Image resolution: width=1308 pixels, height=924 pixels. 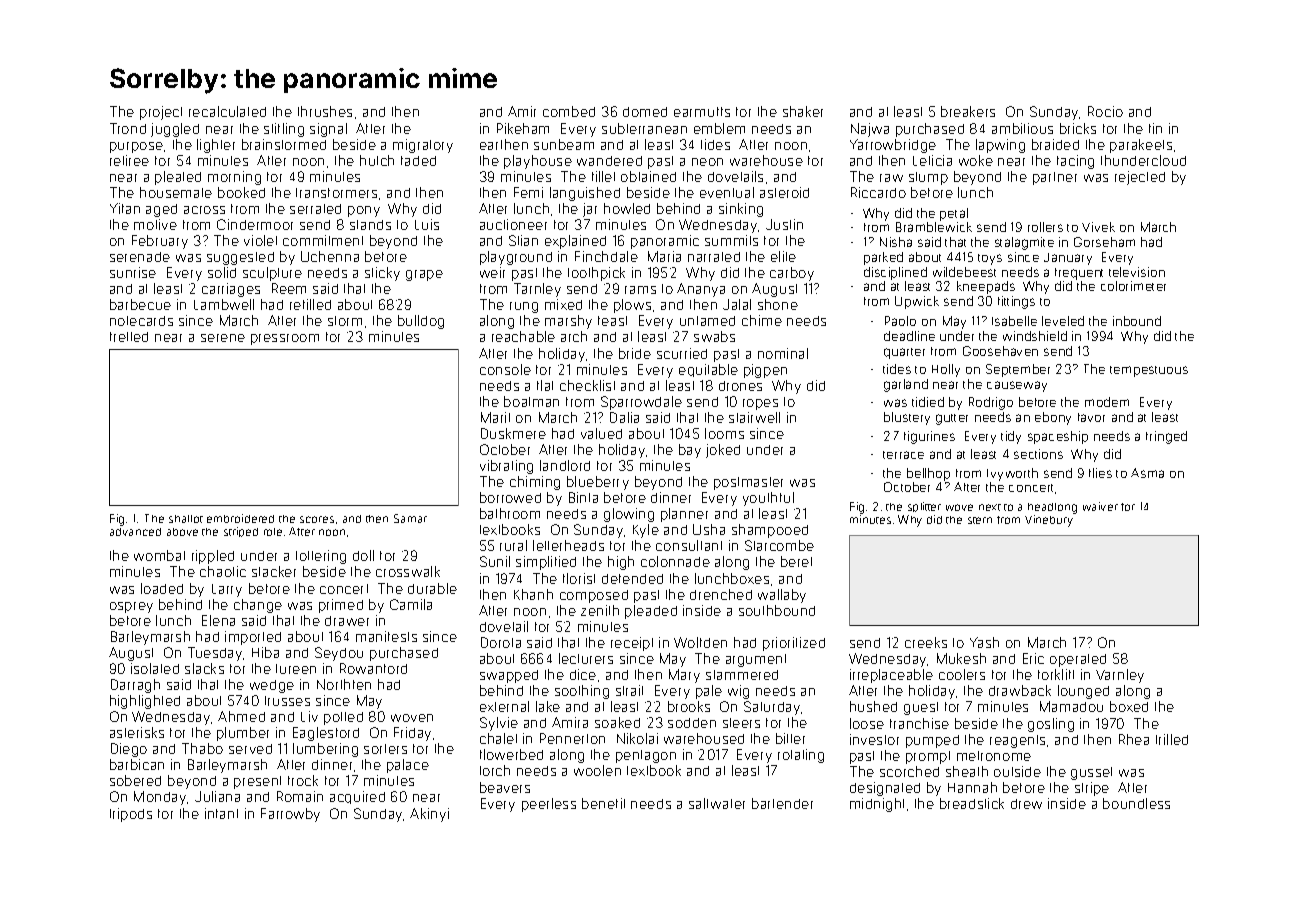 What do you see at coordinates (524, 307) in the document?
I see `rung` at bounding box center [524, 307].
